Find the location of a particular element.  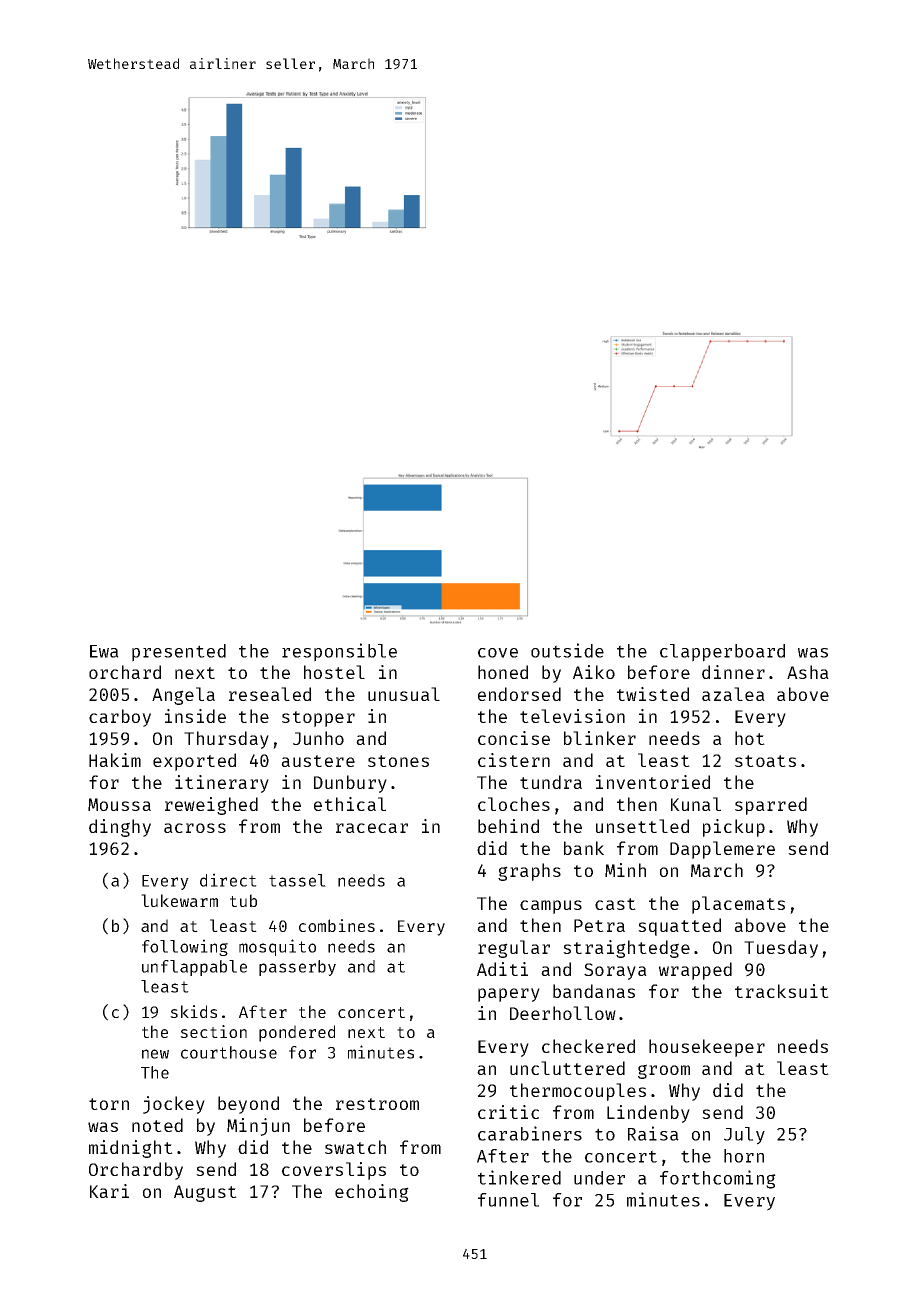

responsible is located at coordinates (339, 652).
